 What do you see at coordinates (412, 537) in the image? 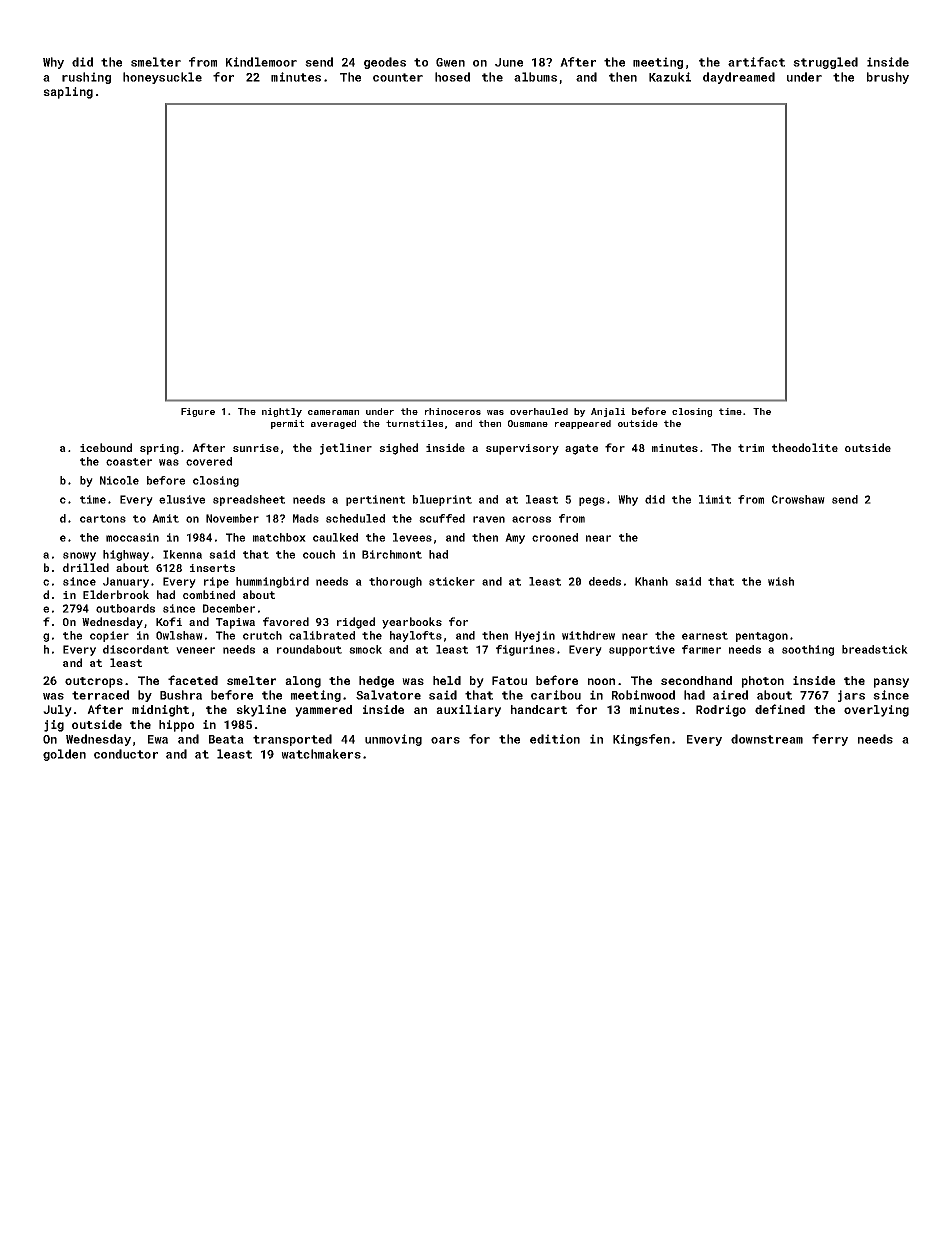
I see `levees` at bounding box center [412, 537].
